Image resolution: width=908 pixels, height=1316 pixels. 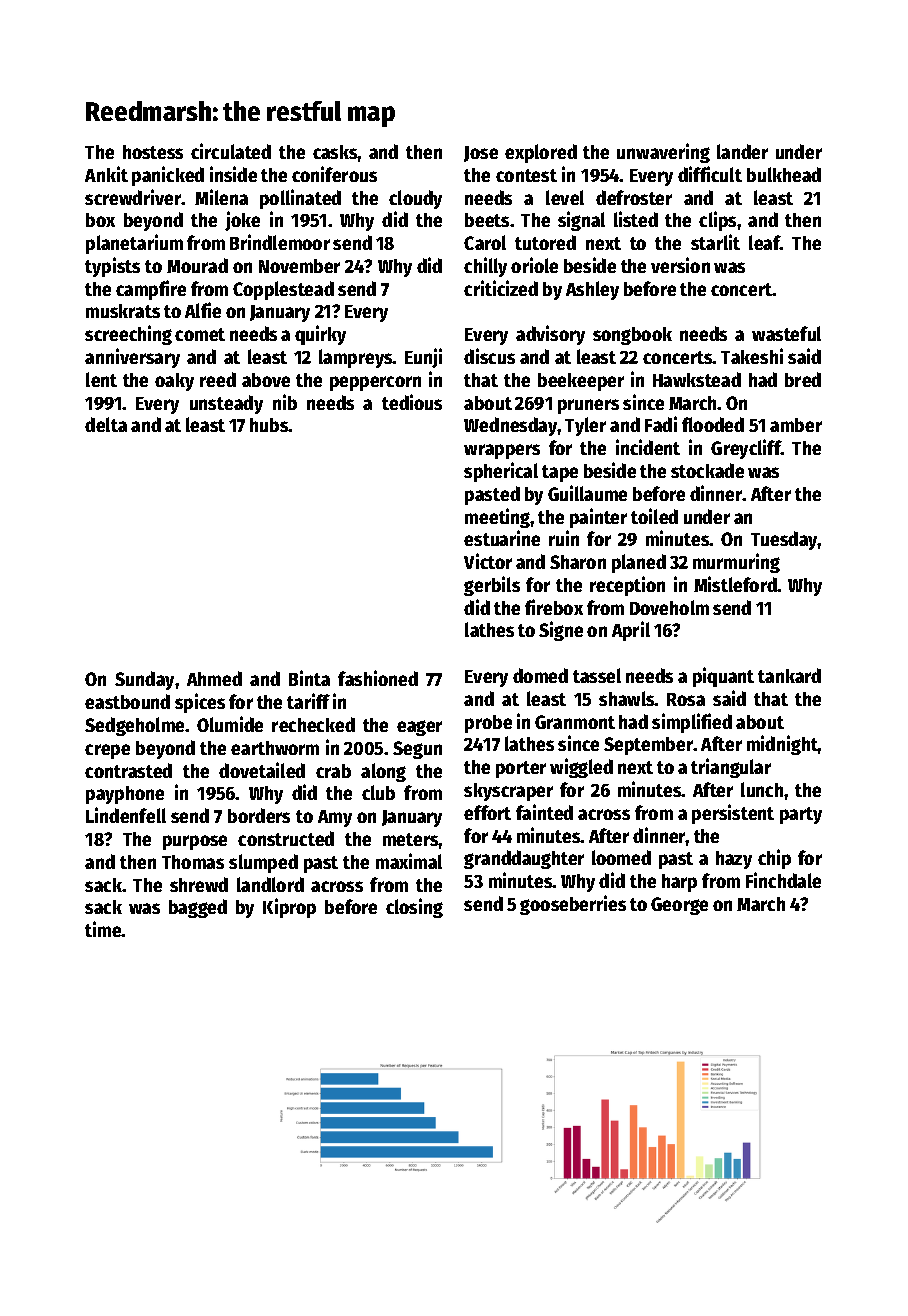 What do you see at coordinates (735, 584) in the page?
I see `Mistleford` at bounding box center [735, 584].
